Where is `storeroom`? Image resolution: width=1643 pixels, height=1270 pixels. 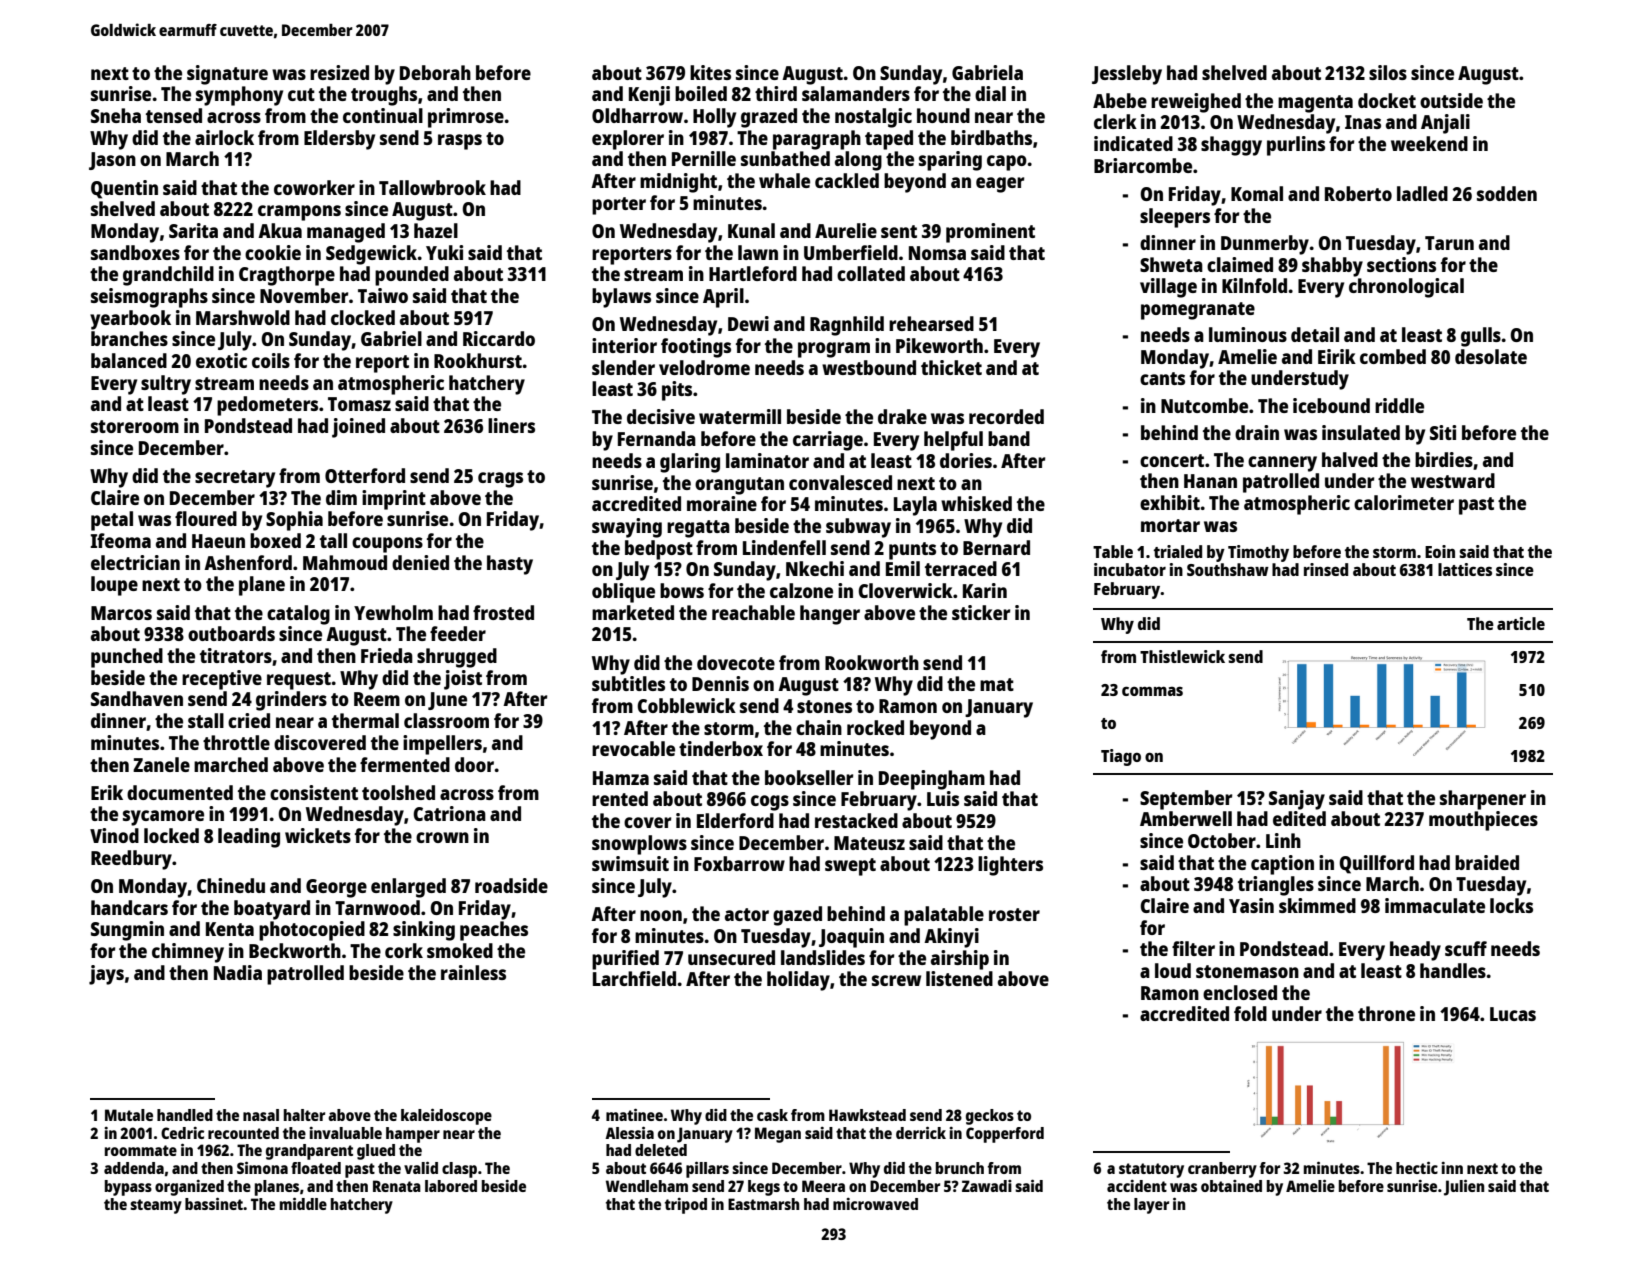
storeroom is located at coordinates (135, 426).
